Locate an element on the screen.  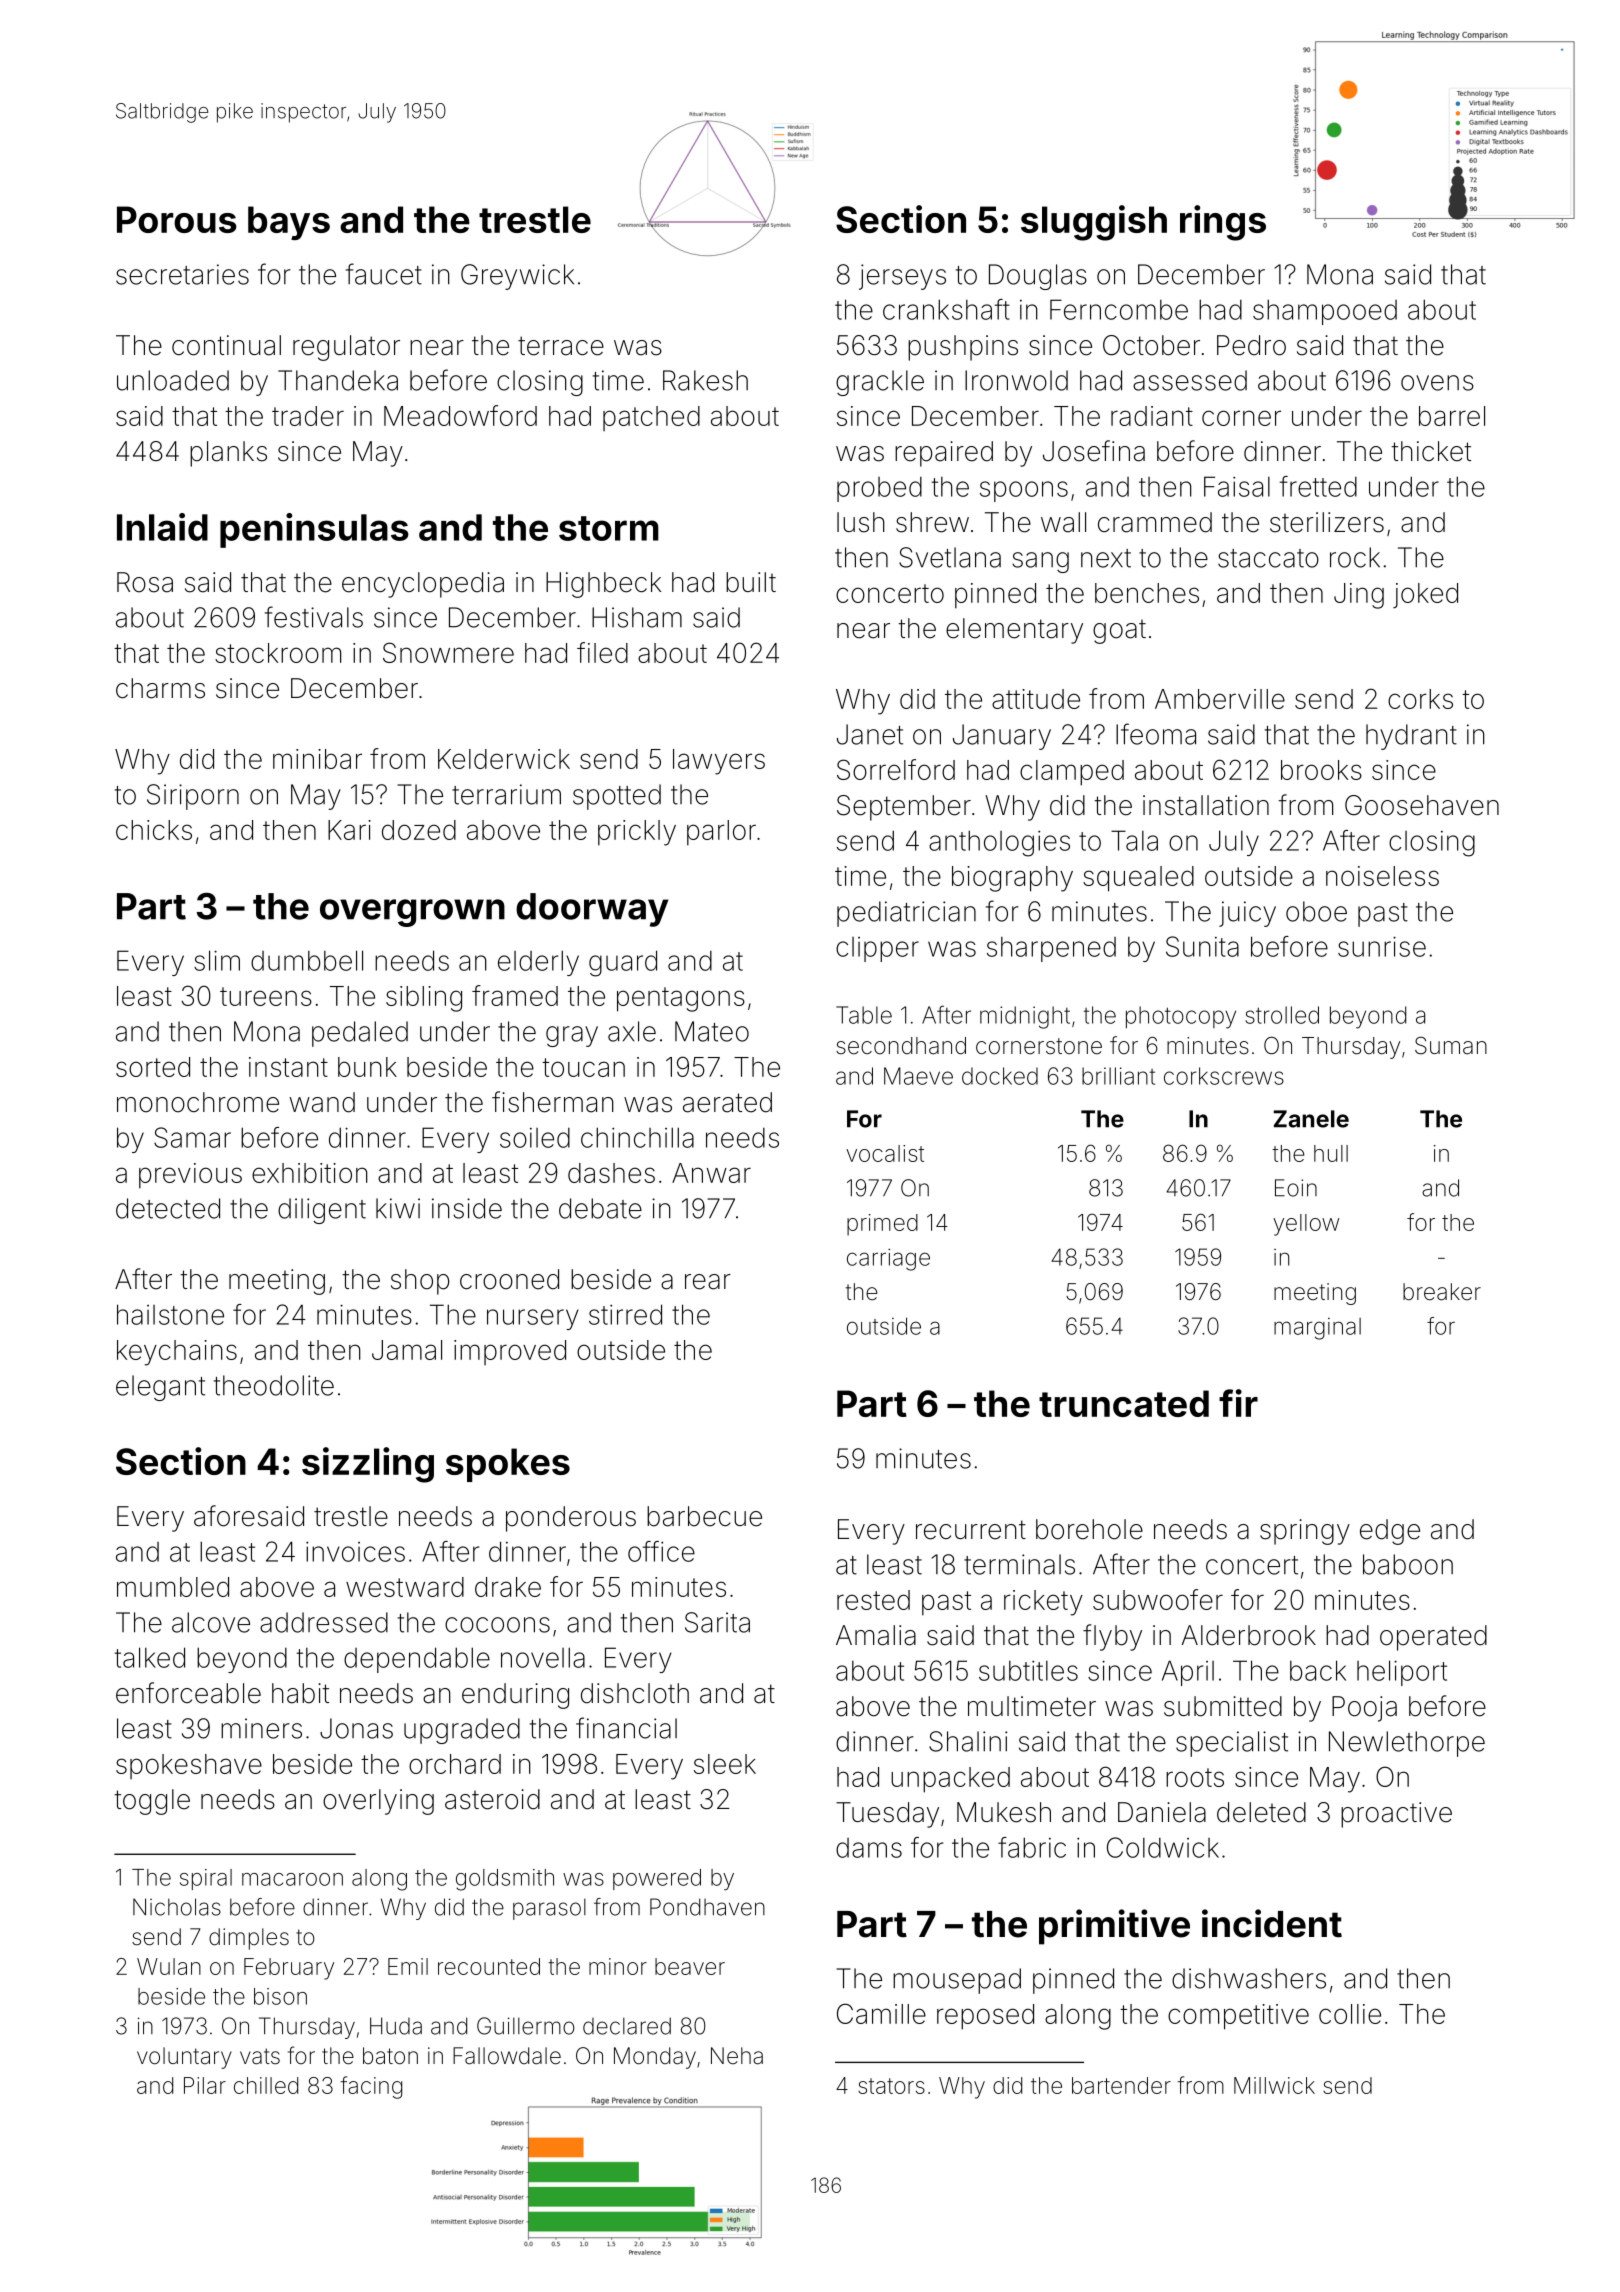
Jamal is located at coordinates (407, 1350).
